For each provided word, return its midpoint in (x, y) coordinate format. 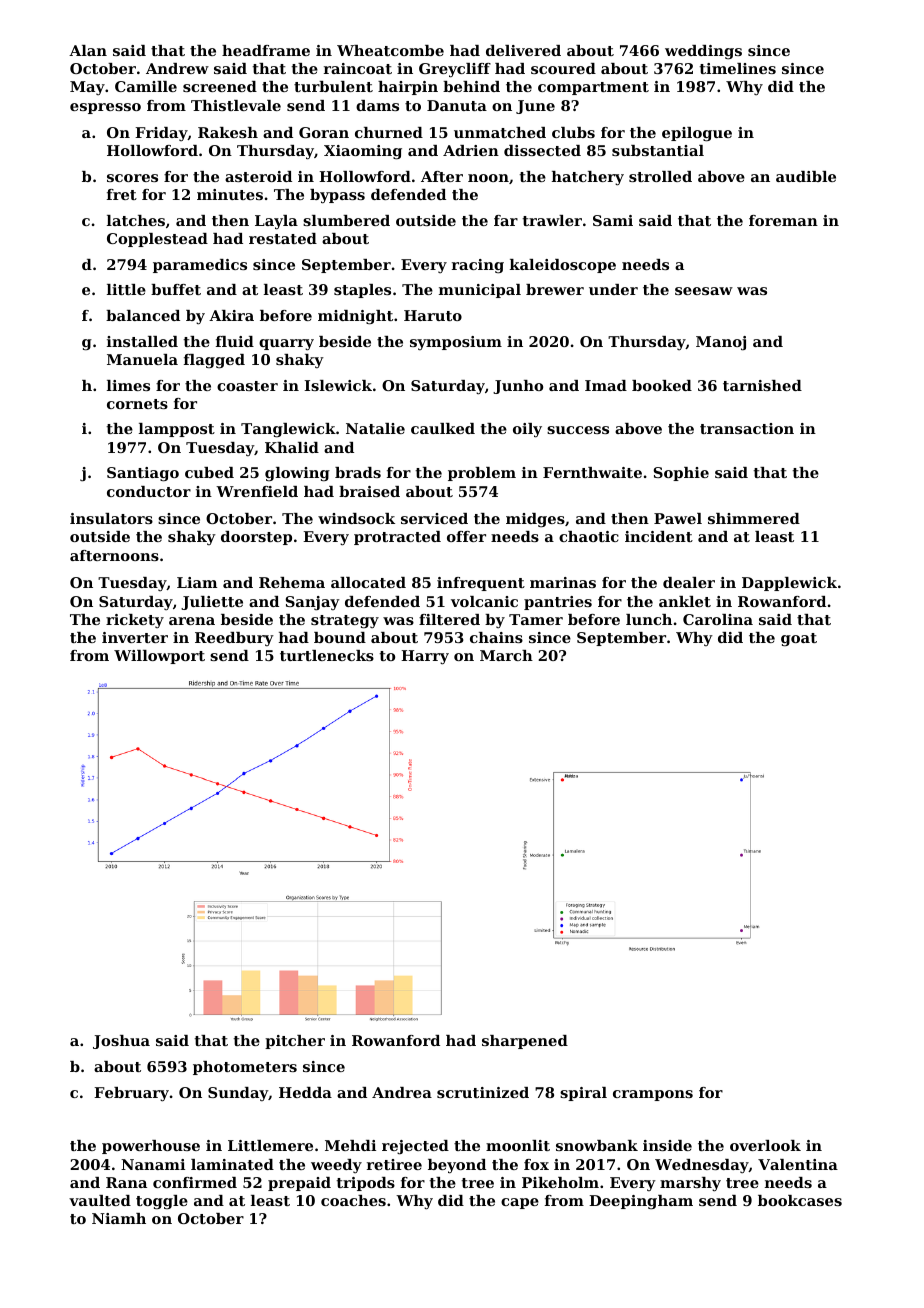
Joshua (121, 1042)
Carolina (718, 619)
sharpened (525, 1042)
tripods (365, 1184)
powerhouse (151, 1147)
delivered (523, 50)
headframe (266, 50)
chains (496, 637)
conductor (149, 491)
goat (799, 639)
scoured (563, 68)
